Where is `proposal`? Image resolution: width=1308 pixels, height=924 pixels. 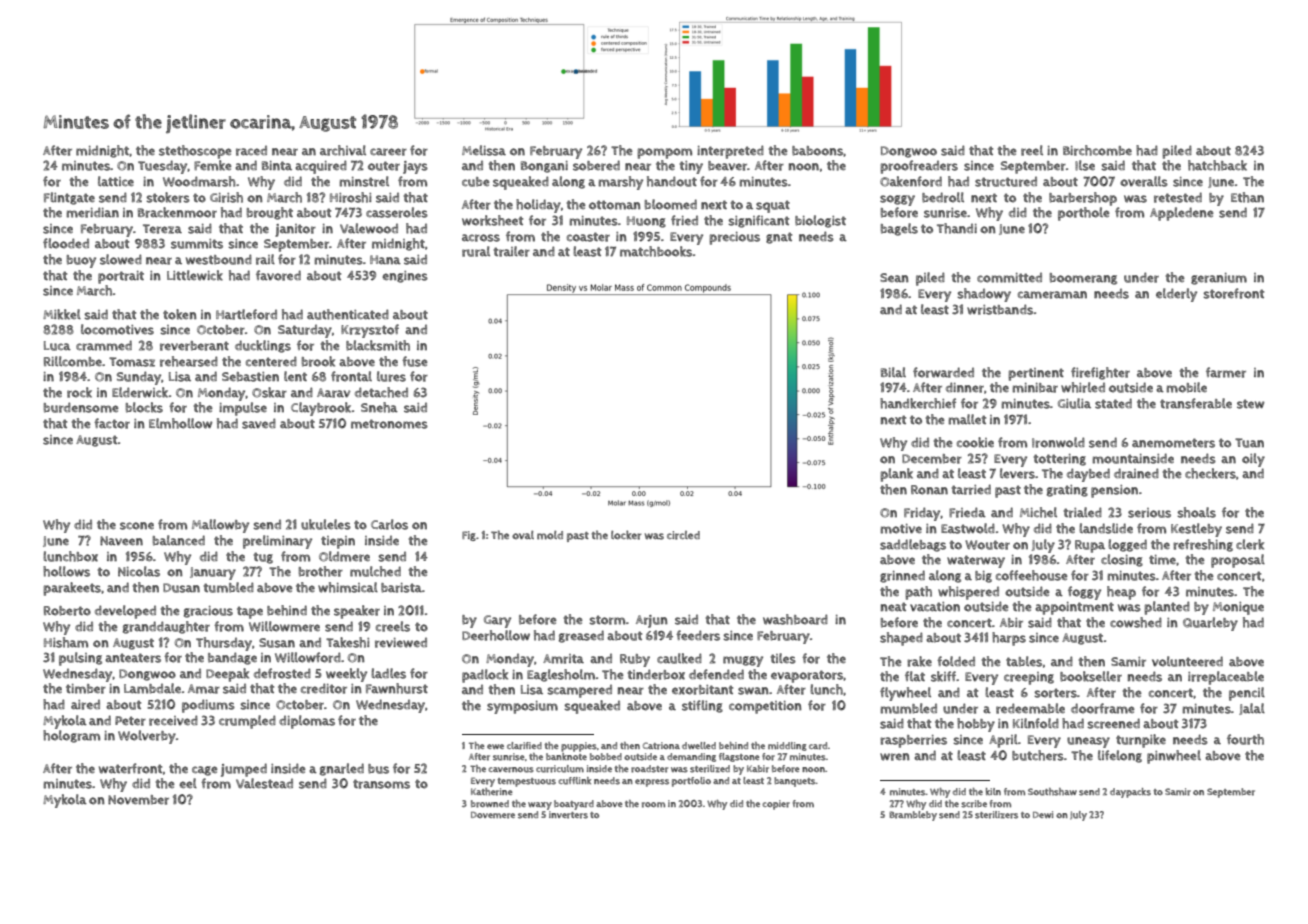
proposal is located at coordinates (1238, 561).
